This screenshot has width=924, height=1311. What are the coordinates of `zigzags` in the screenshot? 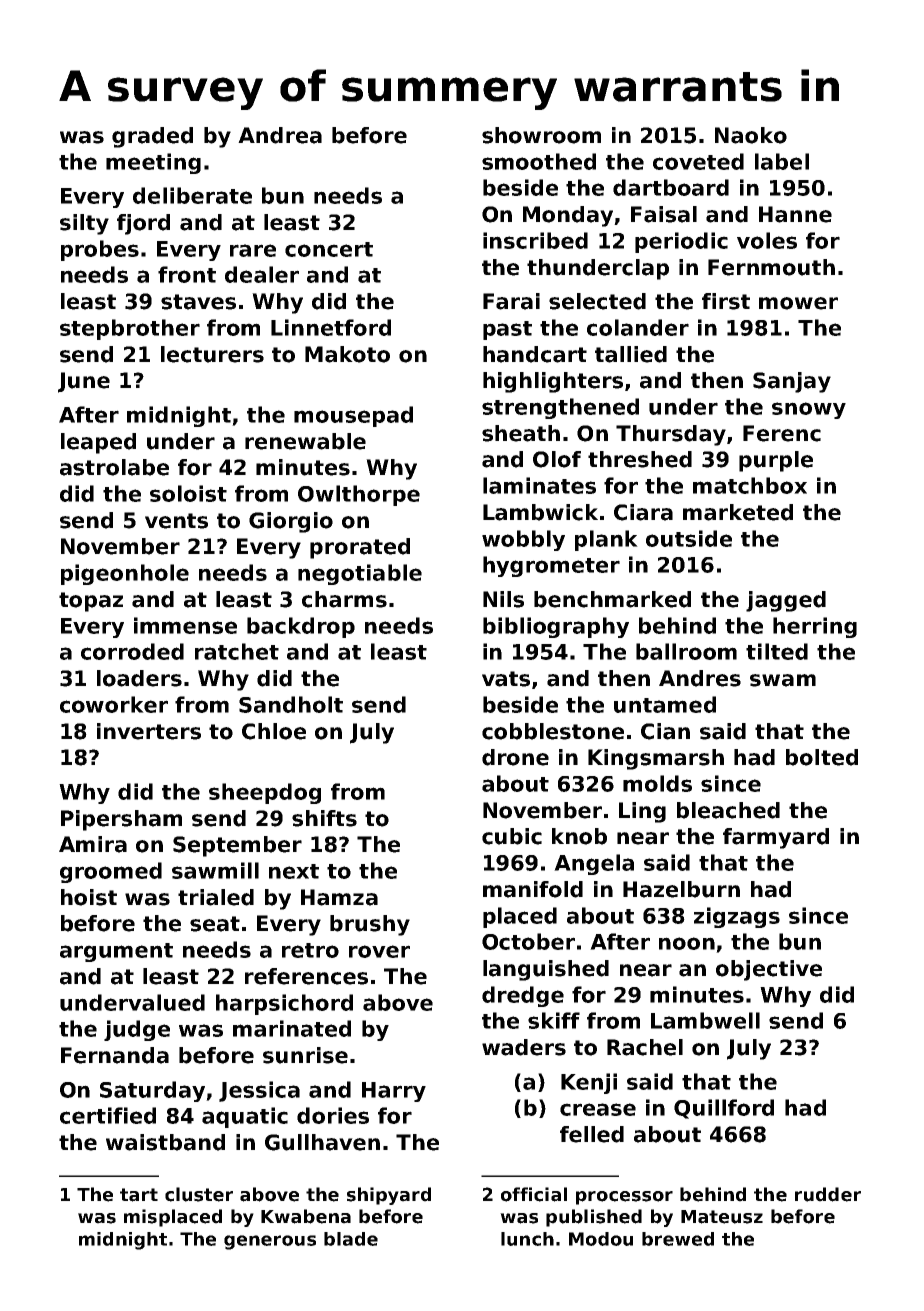 It's located at (737, 917).
